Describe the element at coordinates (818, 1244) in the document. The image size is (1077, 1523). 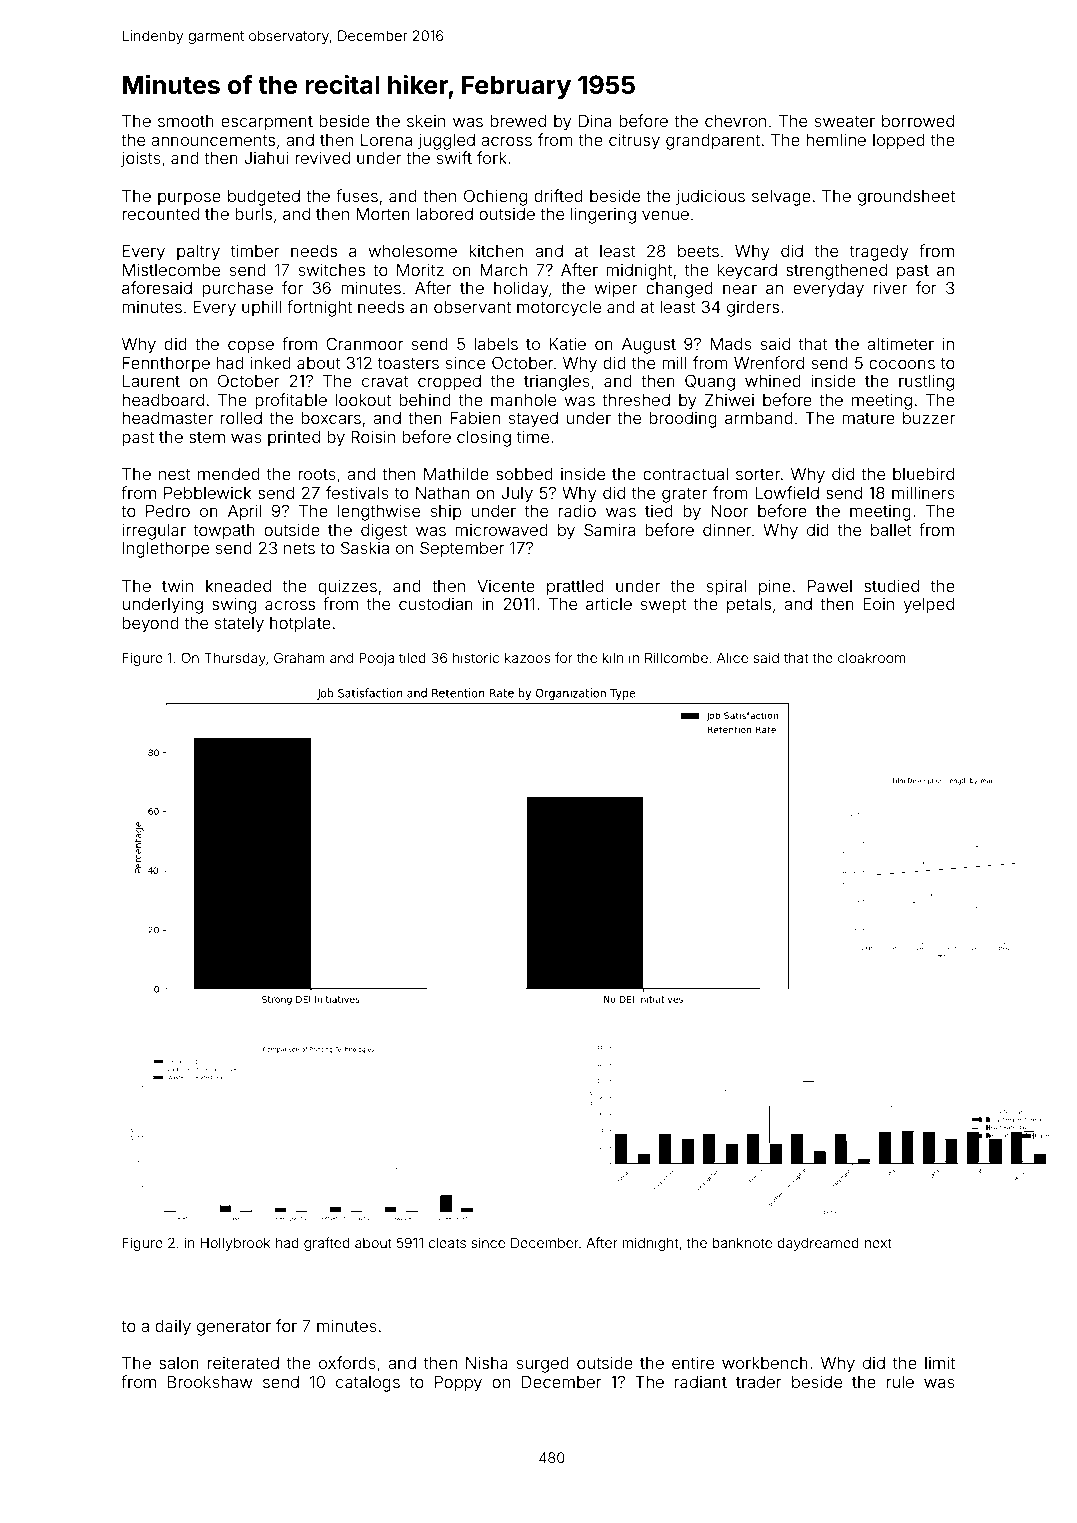
I see `daydreamed` at that location.
